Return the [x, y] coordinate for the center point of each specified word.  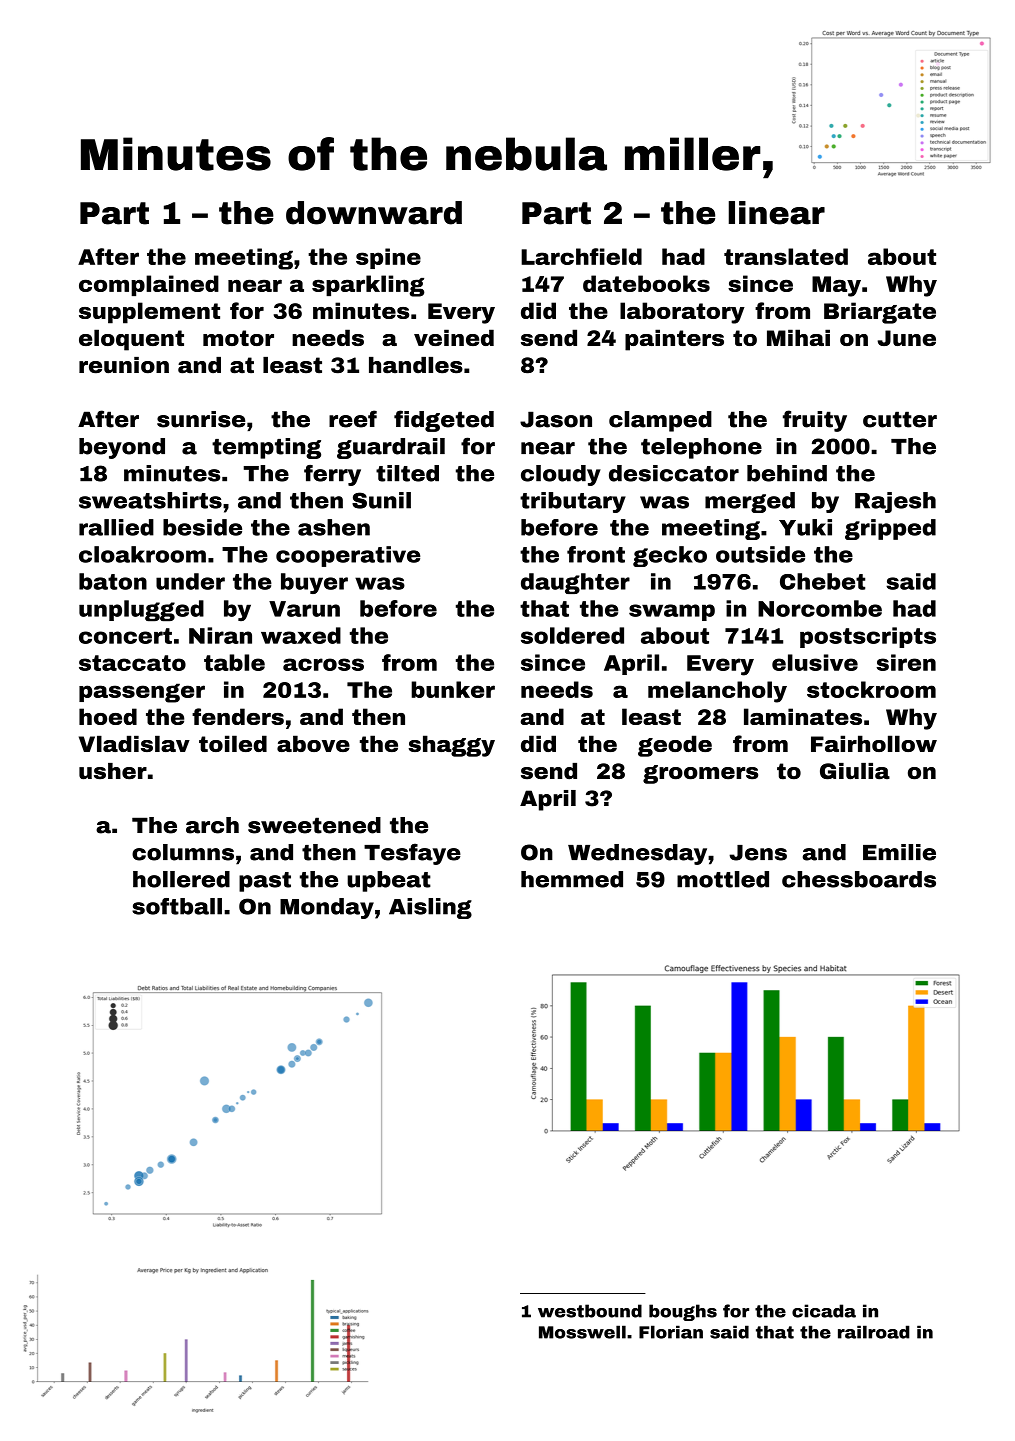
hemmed [572, 879]
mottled [723, 879]
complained [149, 285]
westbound [590, 1311]
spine [388, 258]
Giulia [855, 771]
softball [177, 906]
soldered [572, 635]
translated [786, 256]
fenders [238, 716]
